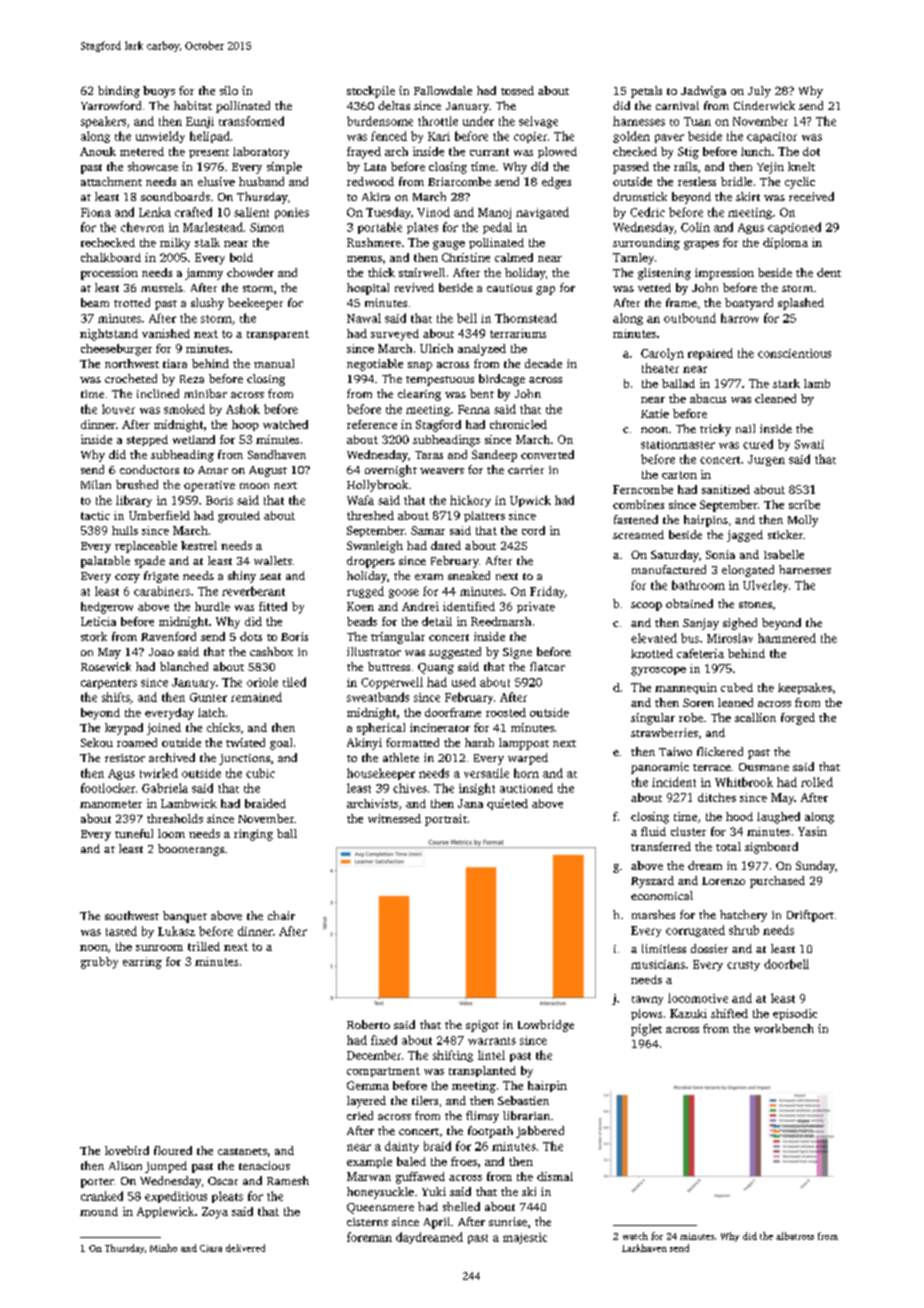 The height and width of the document is (1308, 924). What do you see at coordinates (211, 1248) in the document?
I see `Ciara` at bounding box center [211, 1248].
